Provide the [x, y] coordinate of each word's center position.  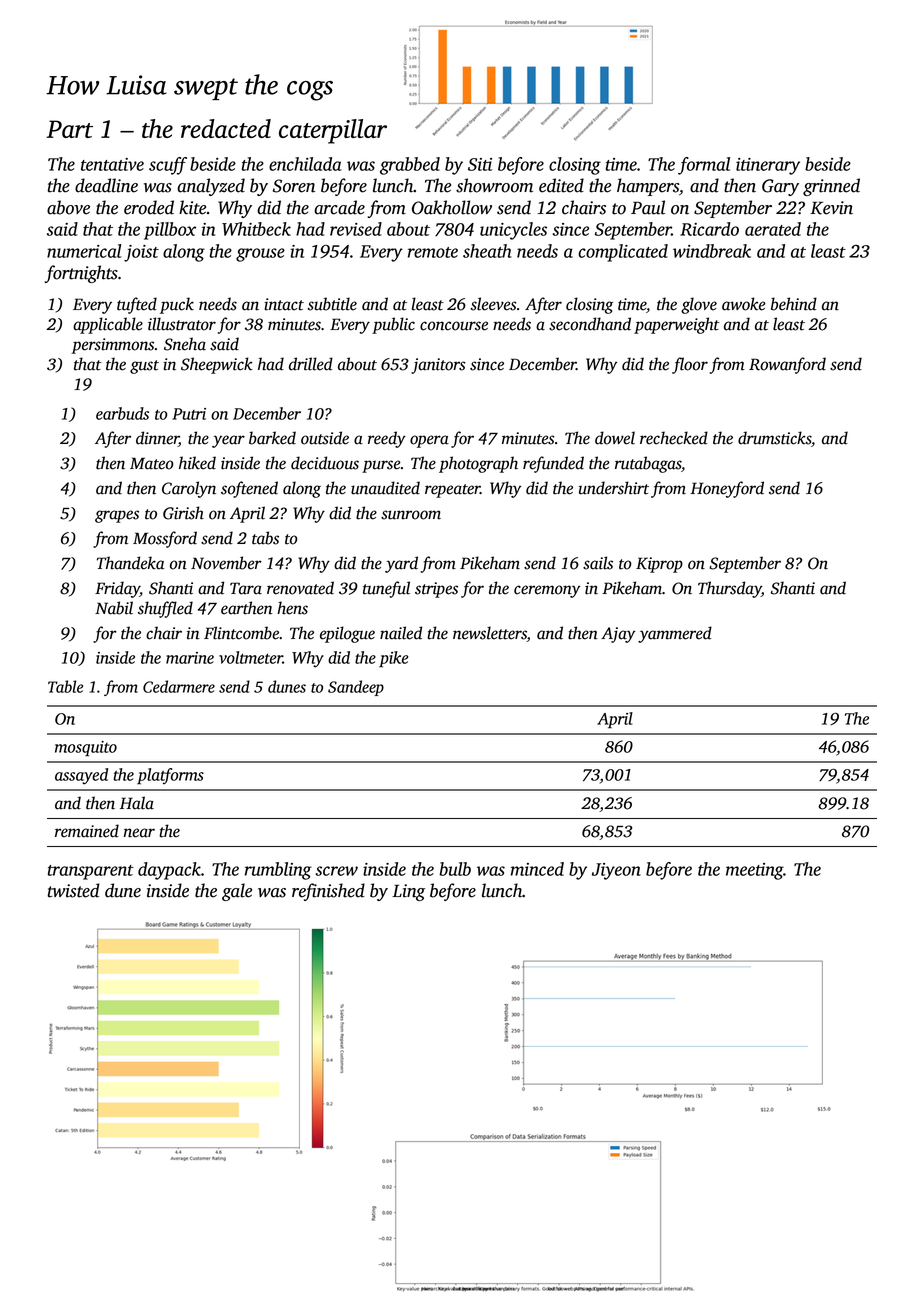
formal [704, 166]
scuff [168, 166]
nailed [401, 633]
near [139, 833]
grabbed [410, 166]
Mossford [165, 539]
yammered [675, 634]
